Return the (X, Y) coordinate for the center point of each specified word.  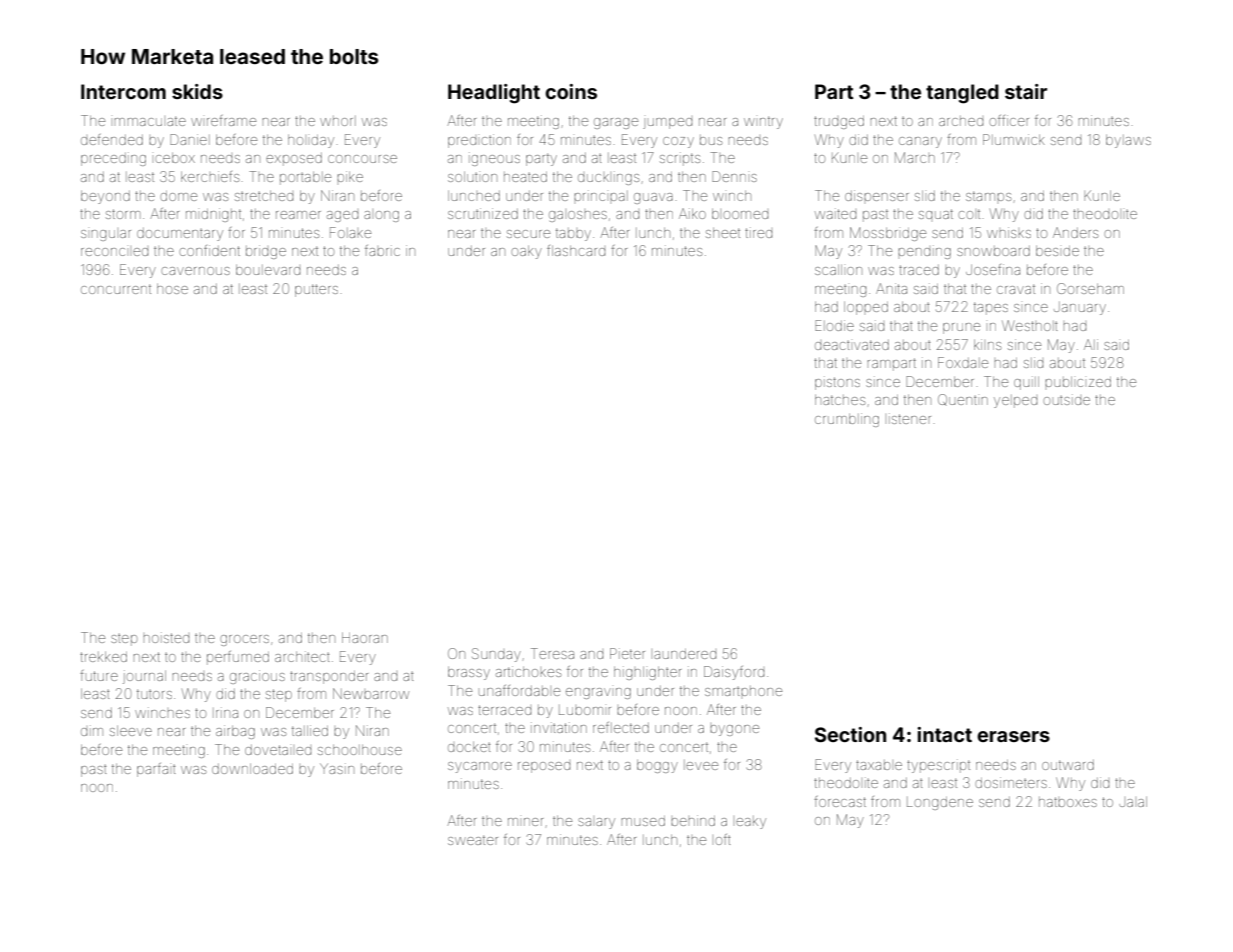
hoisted (166, 637)
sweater (473, 840)
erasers (1013, 736)
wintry (763, 122)
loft (723, 839)
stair (1026, 91)
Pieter (627, 653)
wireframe (223, 120)
